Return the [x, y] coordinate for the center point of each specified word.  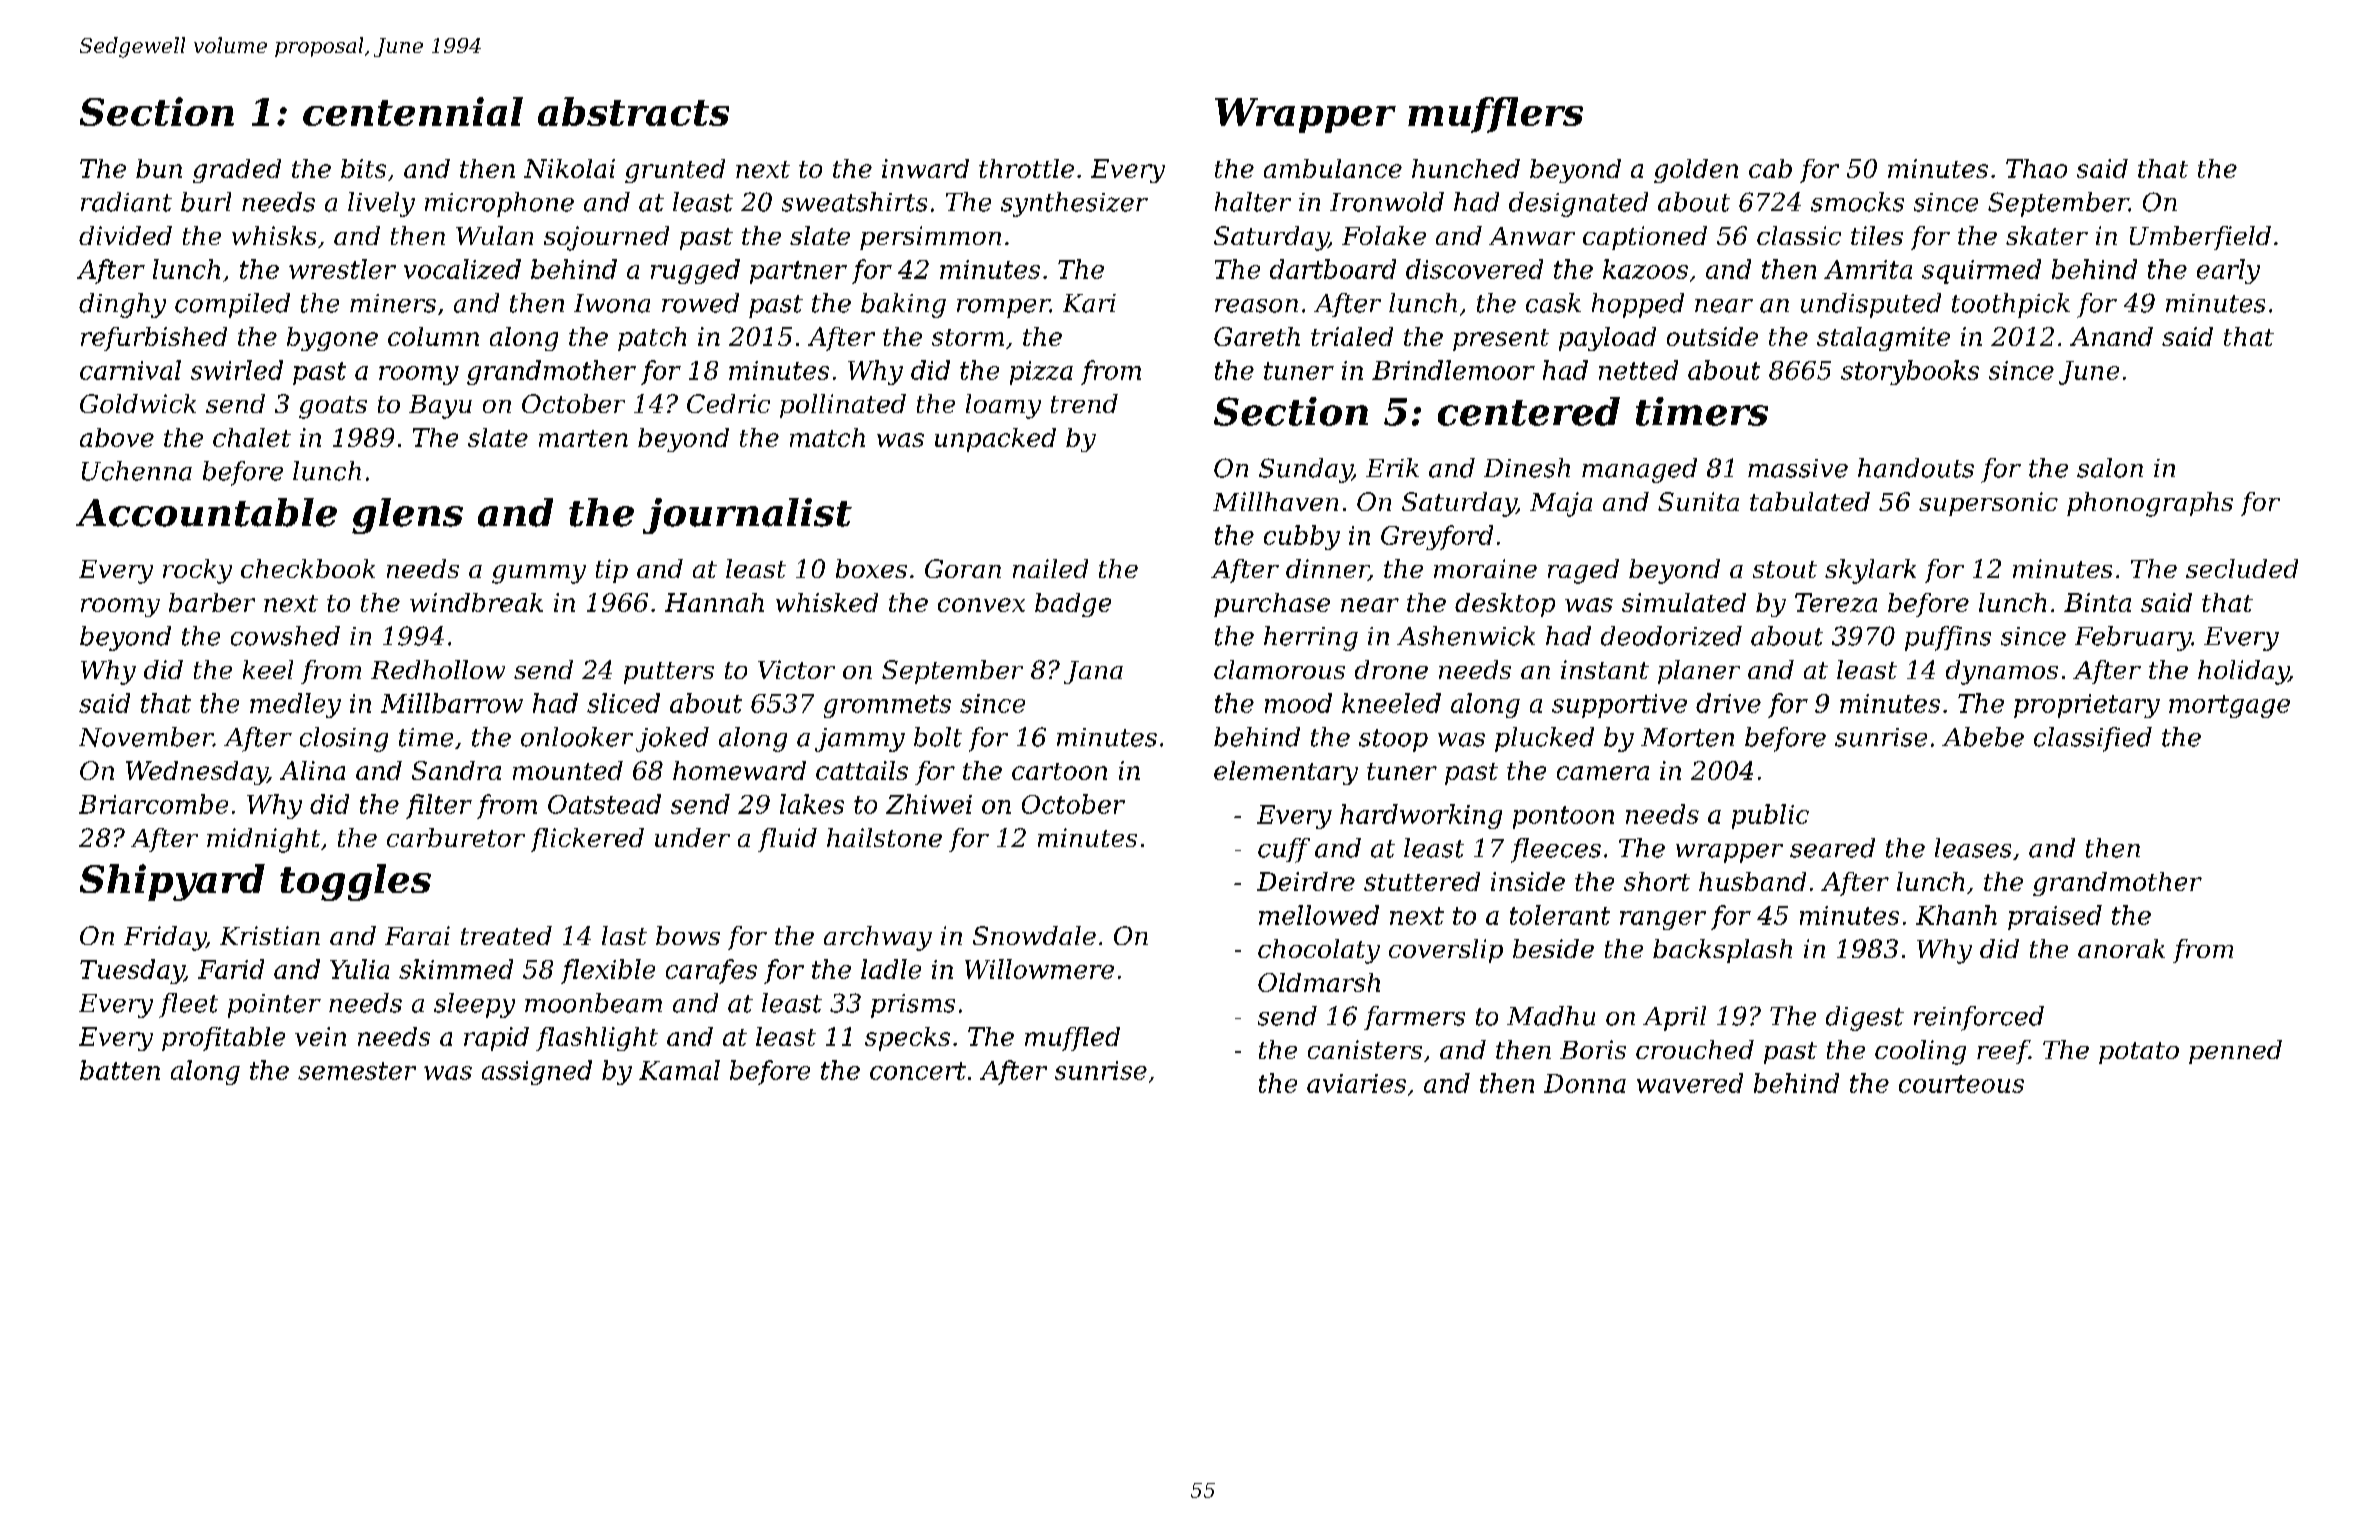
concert [918, 1071]
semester [357, 1071]
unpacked [995, 440]
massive [1798, 468]
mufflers [1495, 115]
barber [212, 602]
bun [159, 168]
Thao [2036, 168]
